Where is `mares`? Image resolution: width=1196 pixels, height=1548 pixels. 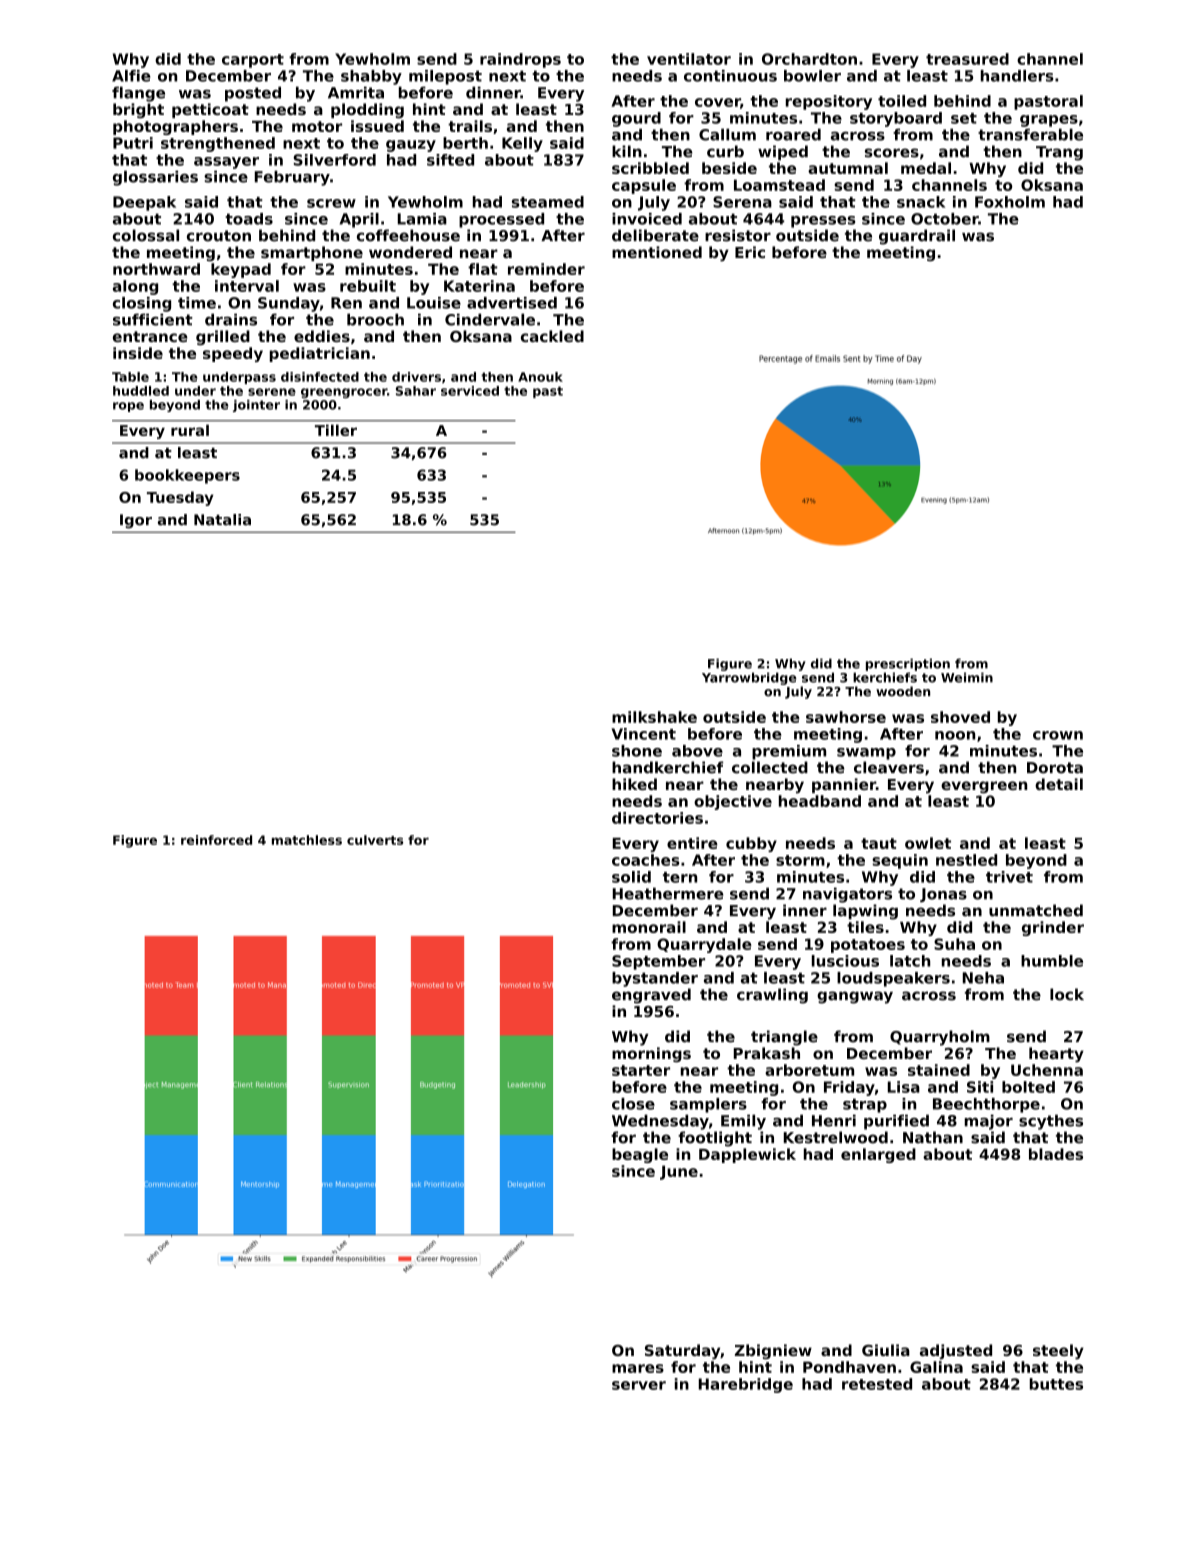
mares is located at coordinates (638, 1368).
